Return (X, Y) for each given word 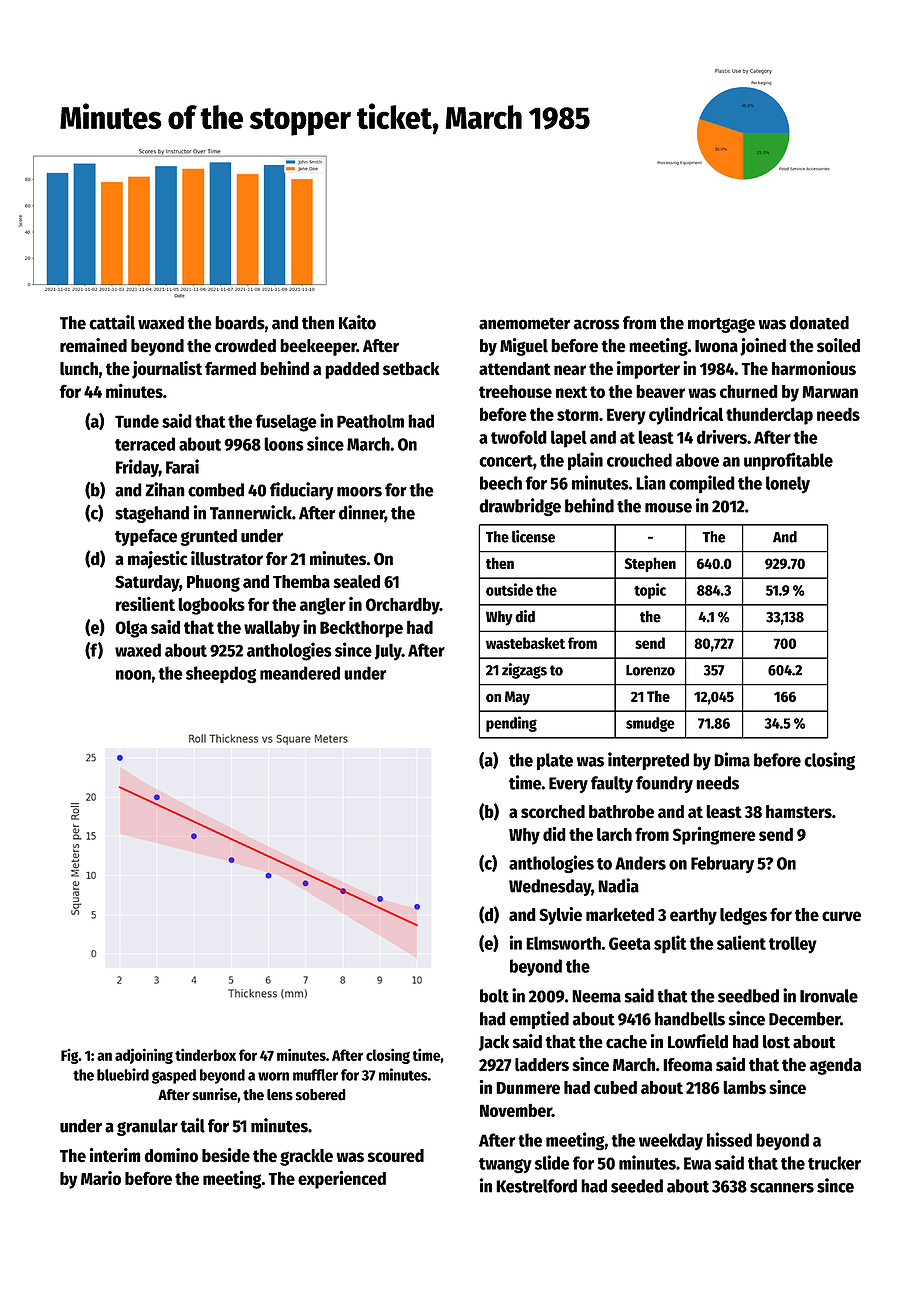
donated (819, 323)
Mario (101, 1178)
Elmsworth (563, 943)
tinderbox (205, 1054)
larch (614, 834)
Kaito (357, 322)
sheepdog (221, 675)
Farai (182, 466)
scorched (553, 812)
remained (93, 345)
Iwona (716, 346)
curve (841, 916)
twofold (519, 437)
